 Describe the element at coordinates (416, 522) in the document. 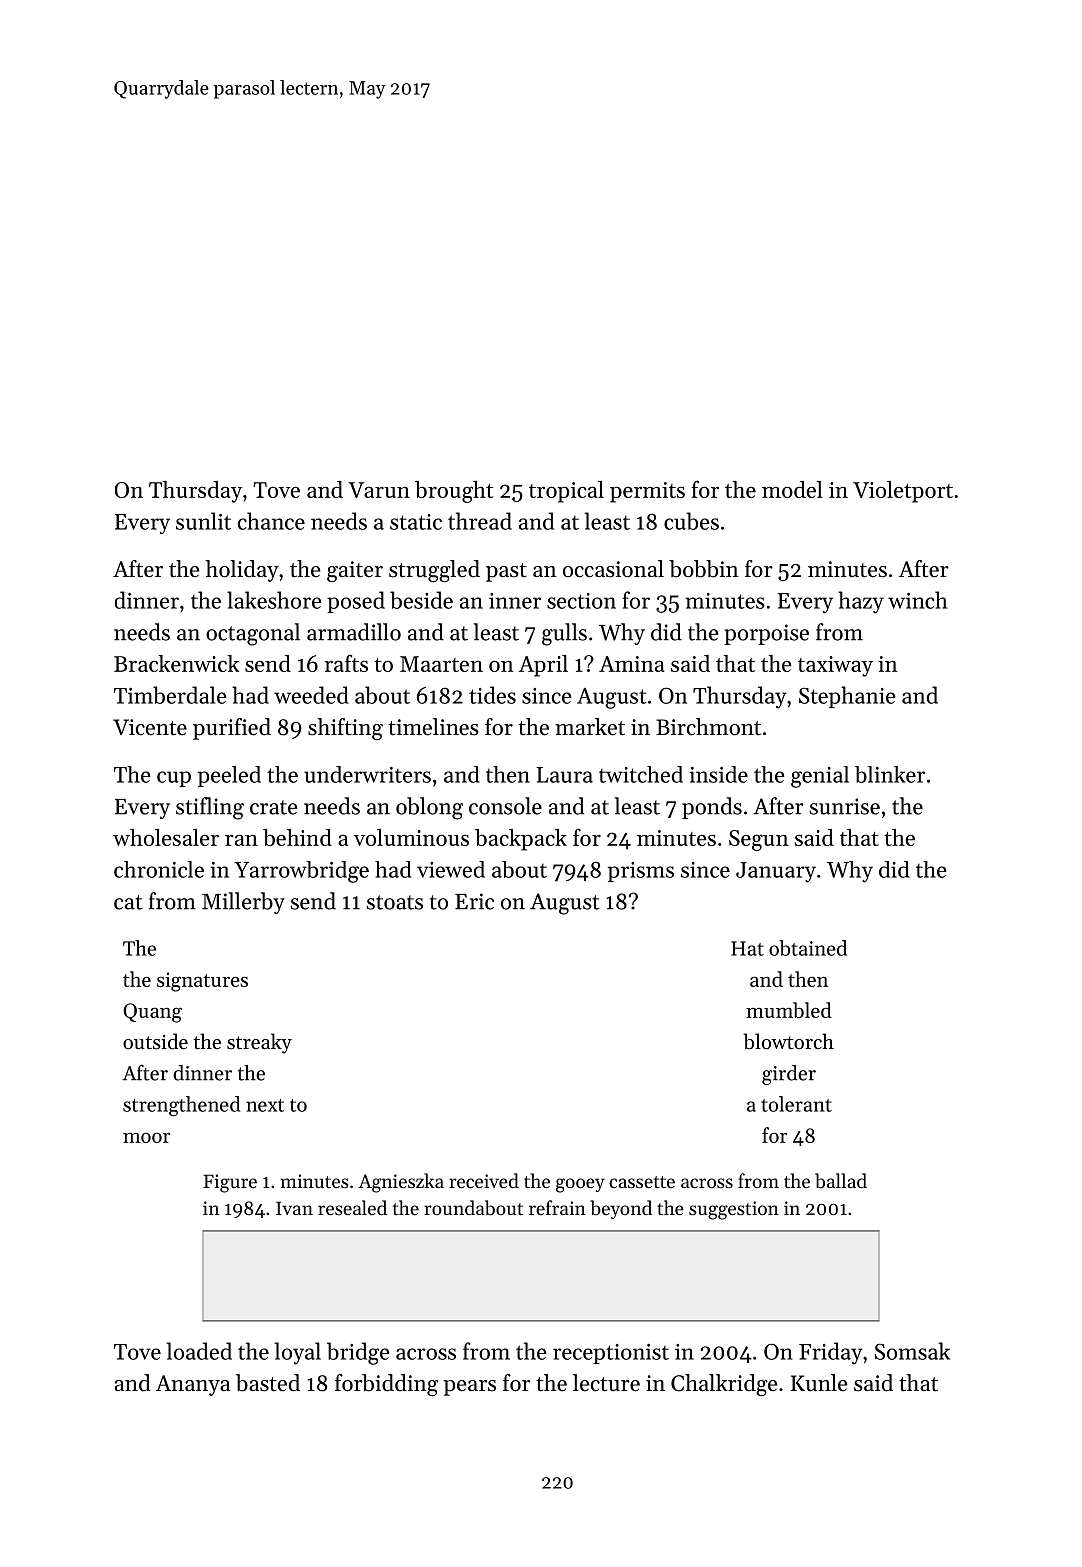

I see `static` at that location.
